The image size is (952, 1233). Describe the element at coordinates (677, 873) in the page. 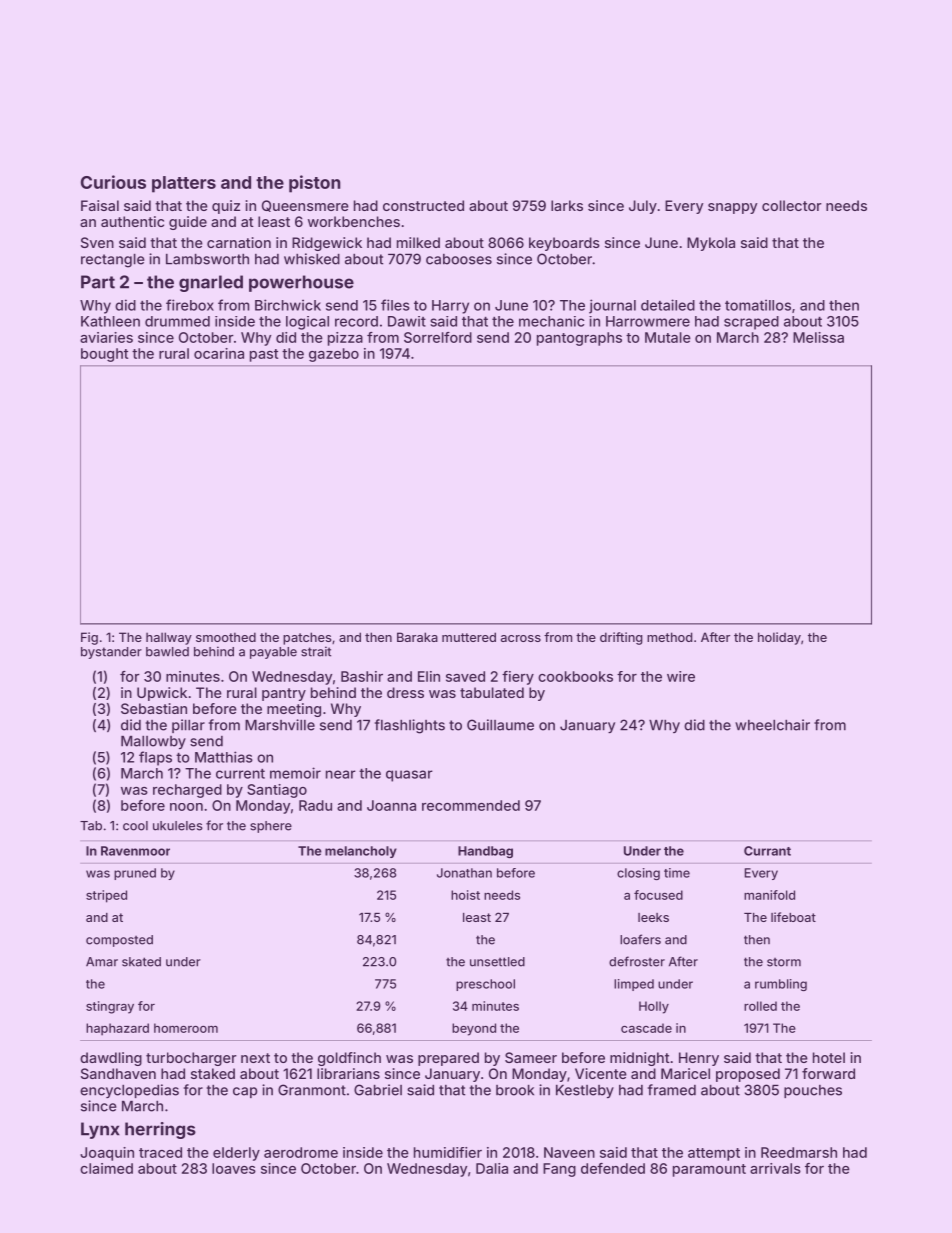

I see `time` at that location.
